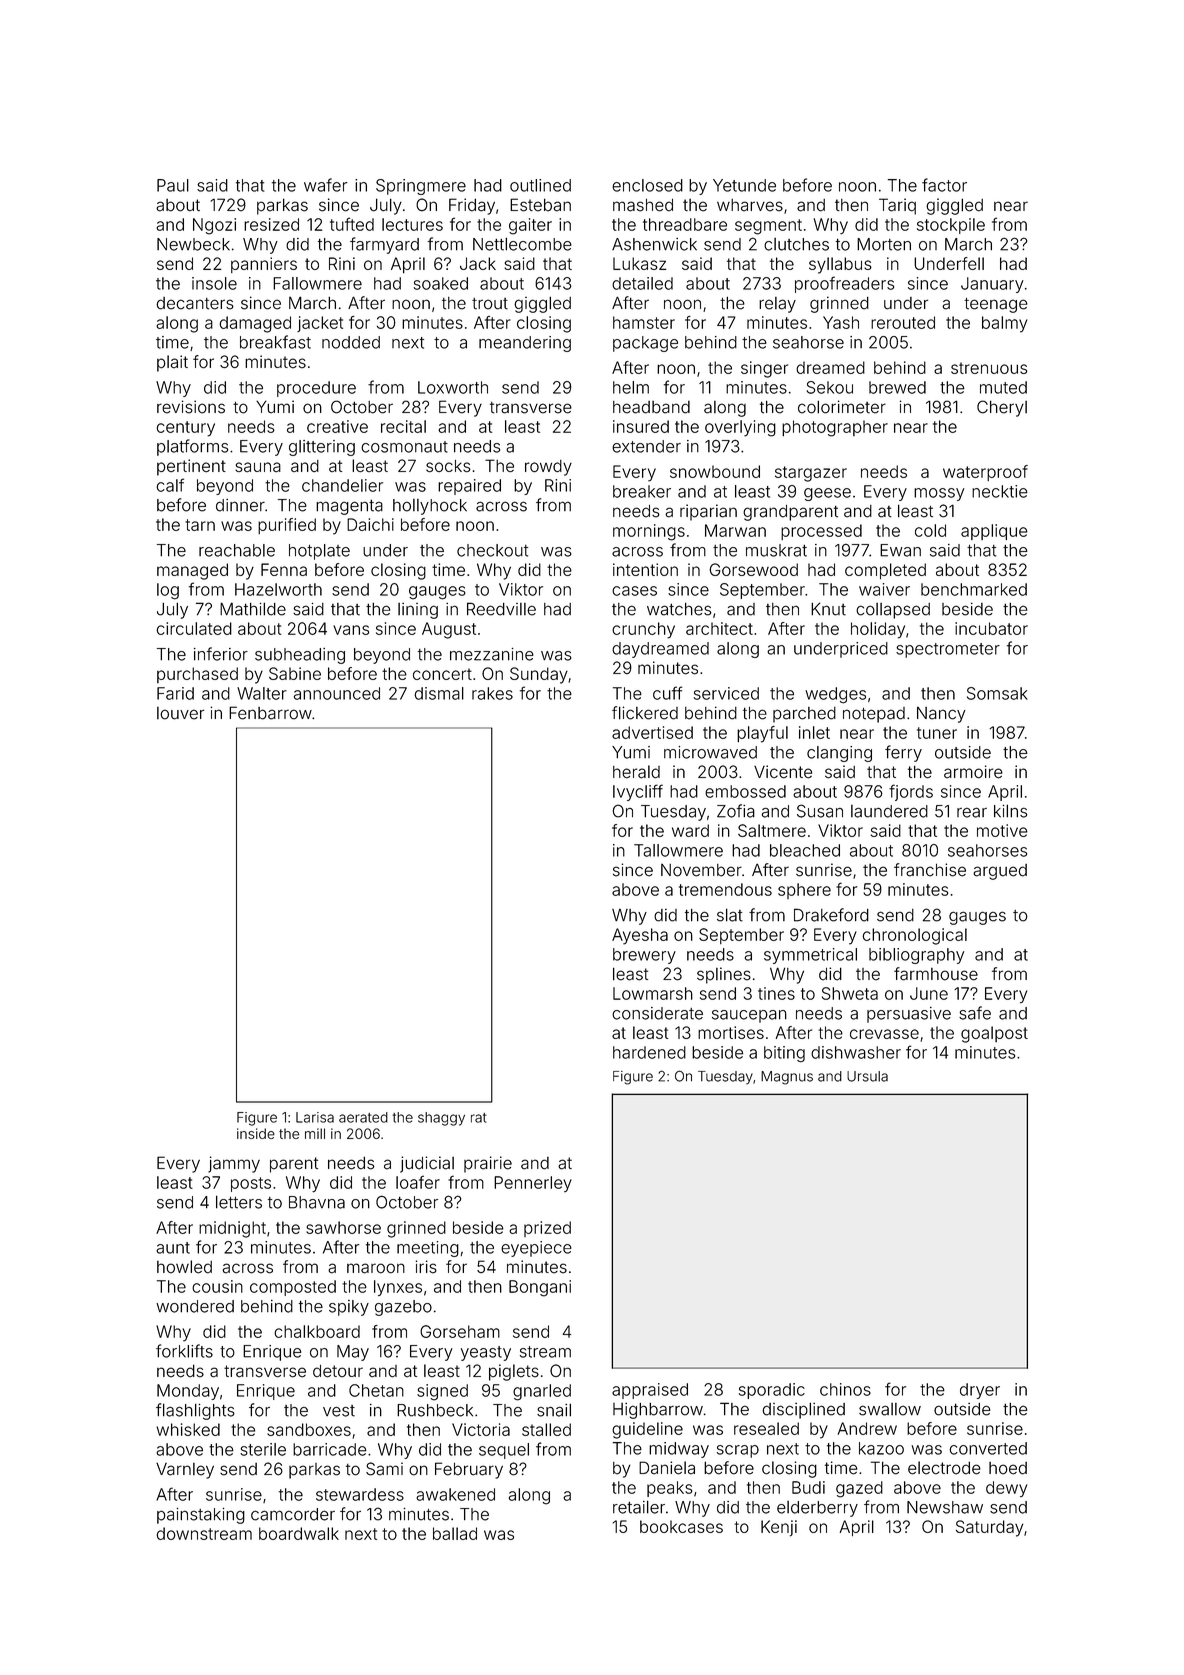 The height and width of the page is (1675, 1184). Describe the element at coordinates (764, 369) in the page. I see `singer` at that location.
